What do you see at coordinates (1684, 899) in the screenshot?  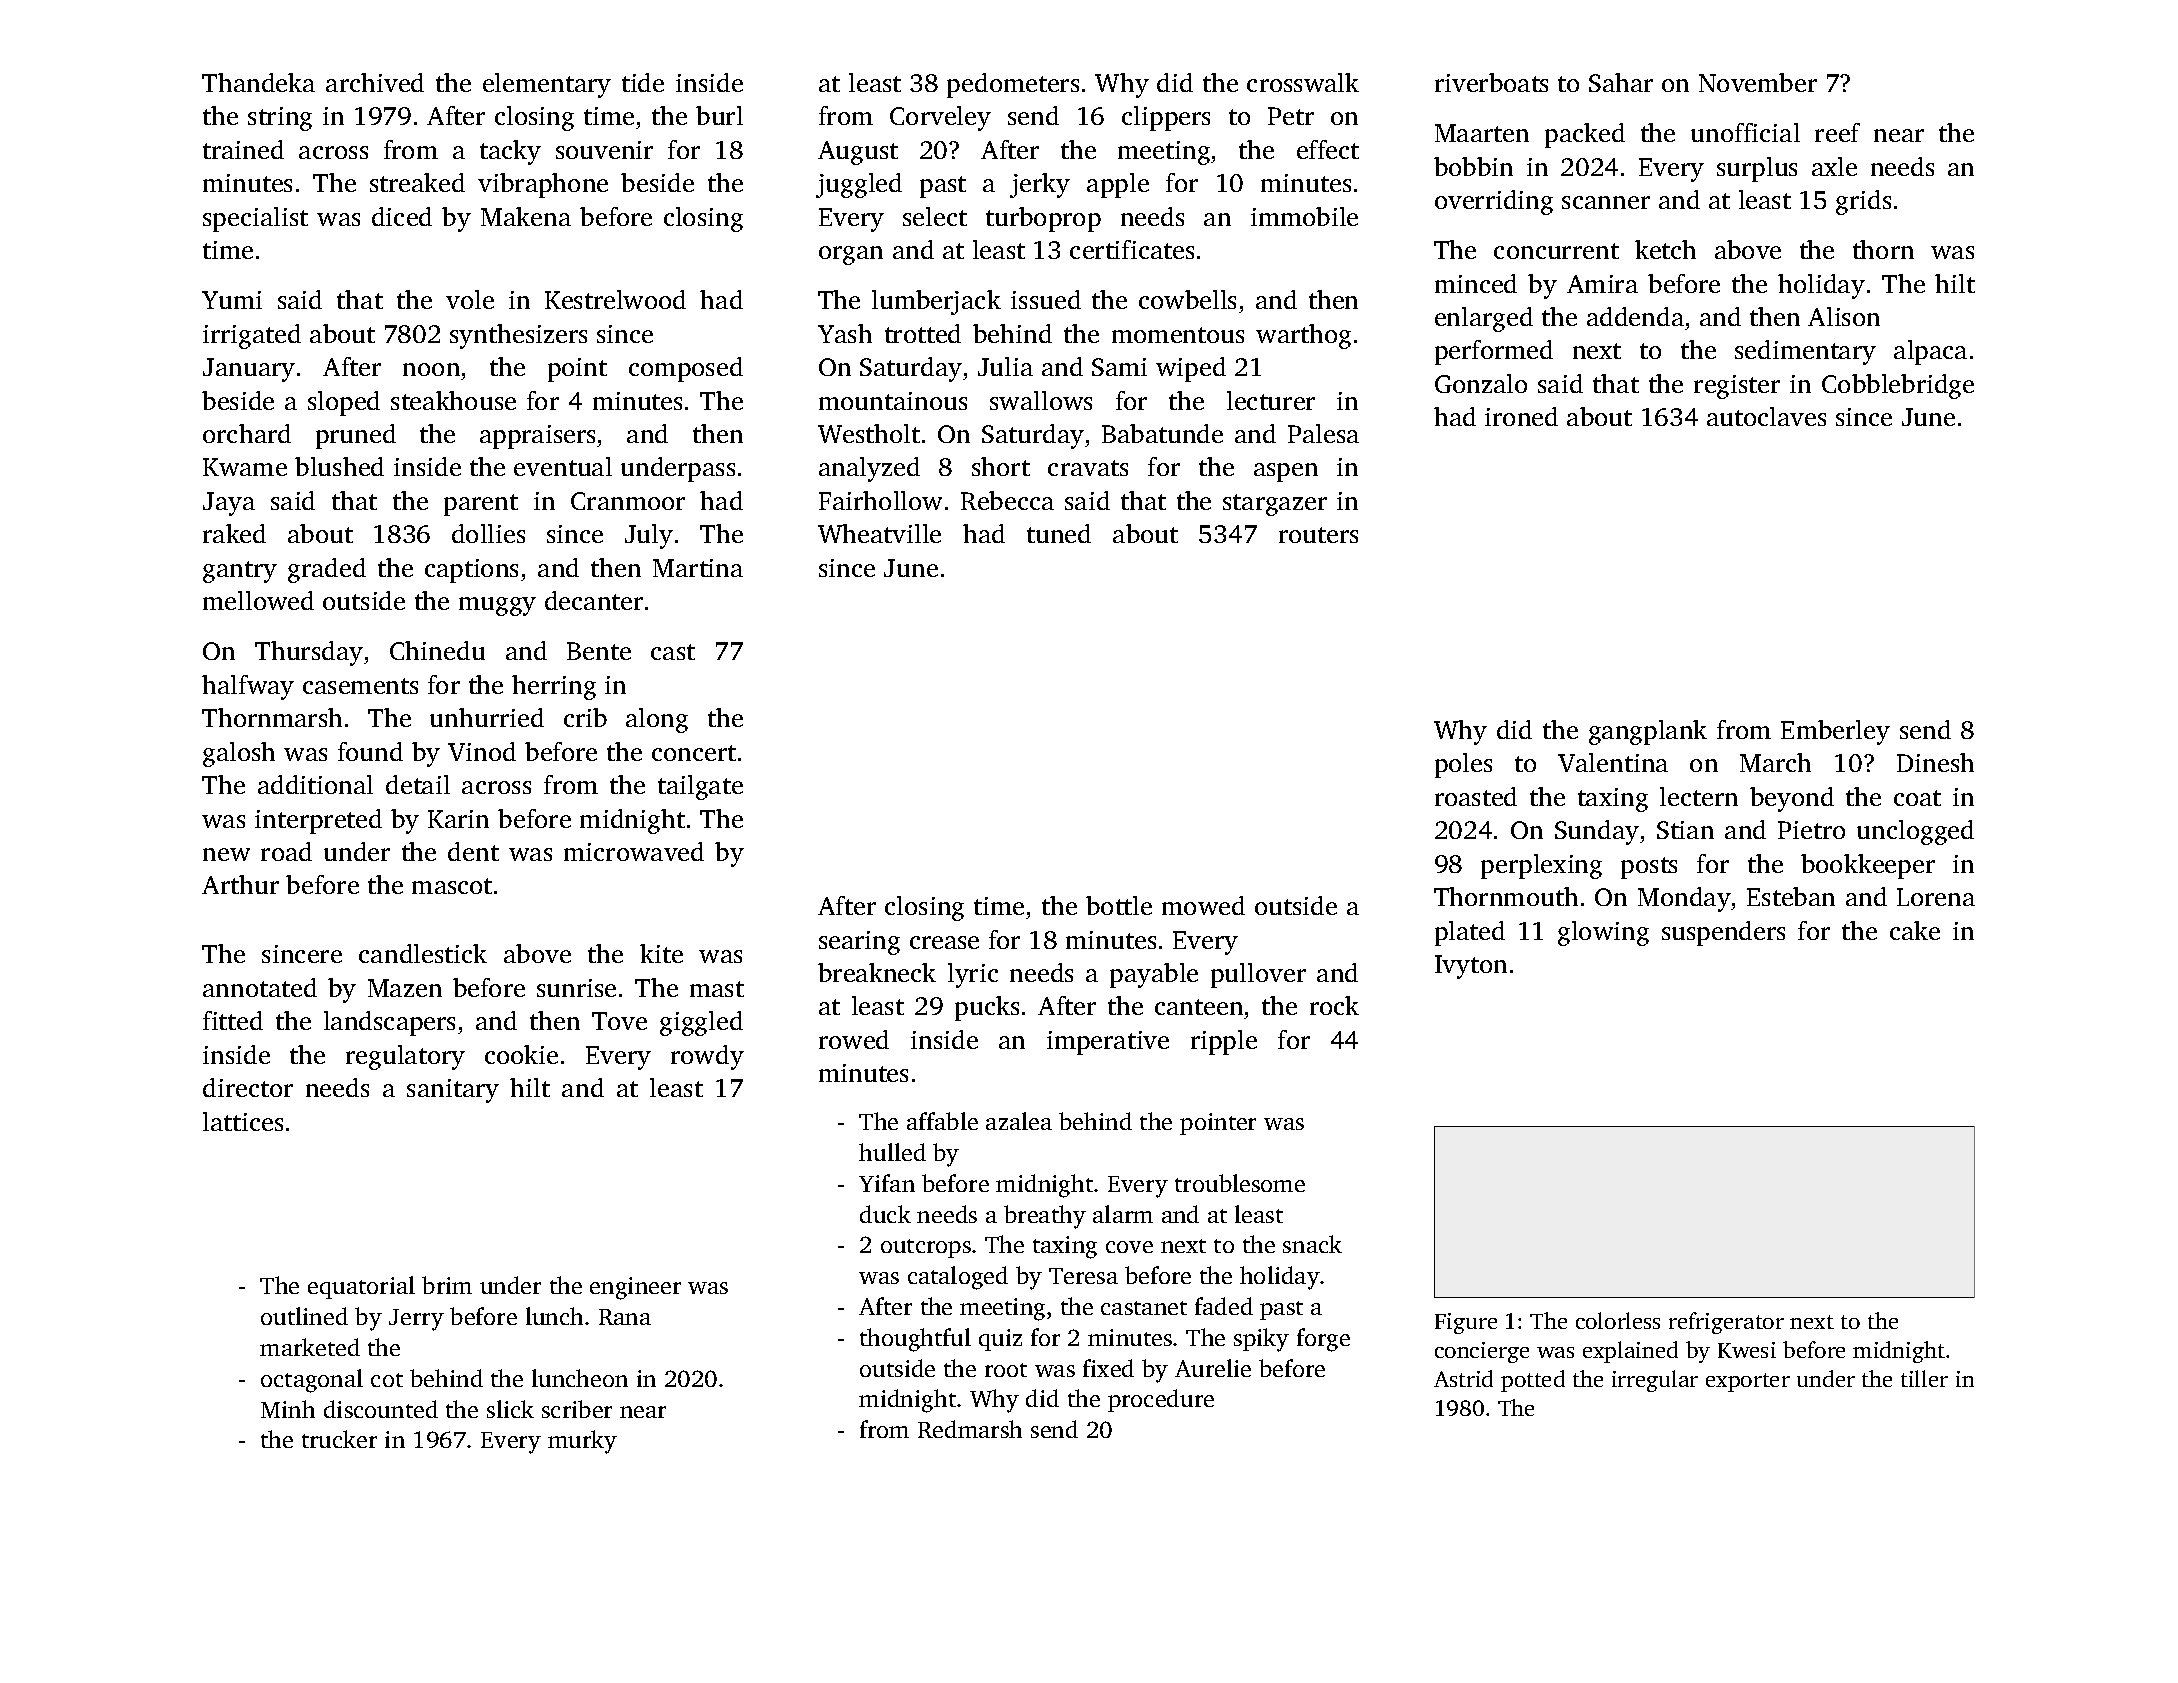 I see `Monday` at bounding box center [1684, 899].
